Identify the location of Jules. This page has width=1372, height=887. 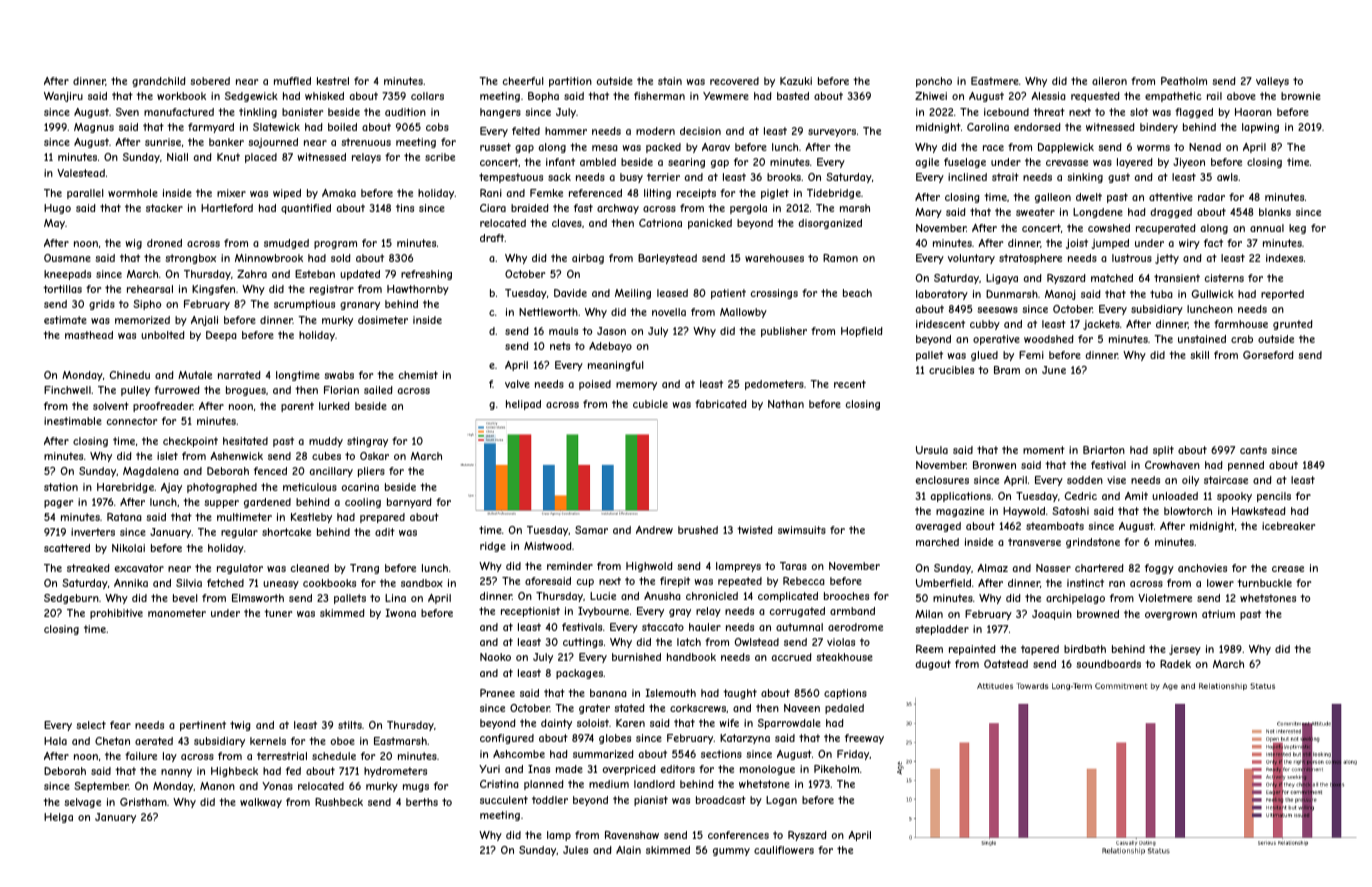
(575, 850).
